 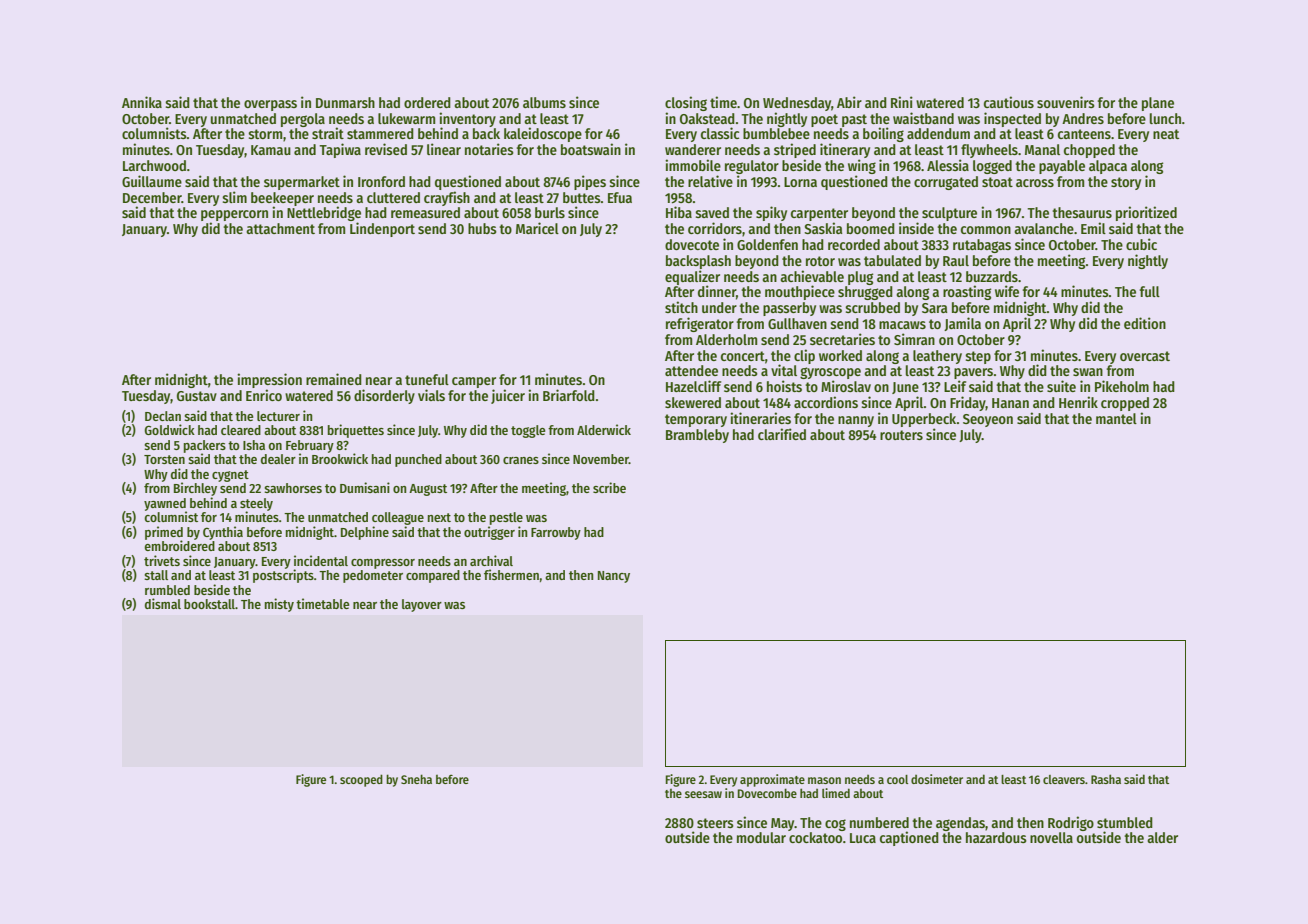 What do you see at coordinates (1125, 822) in the screenshot?
I see `stumbled` at bounding box center [1125, 822].
